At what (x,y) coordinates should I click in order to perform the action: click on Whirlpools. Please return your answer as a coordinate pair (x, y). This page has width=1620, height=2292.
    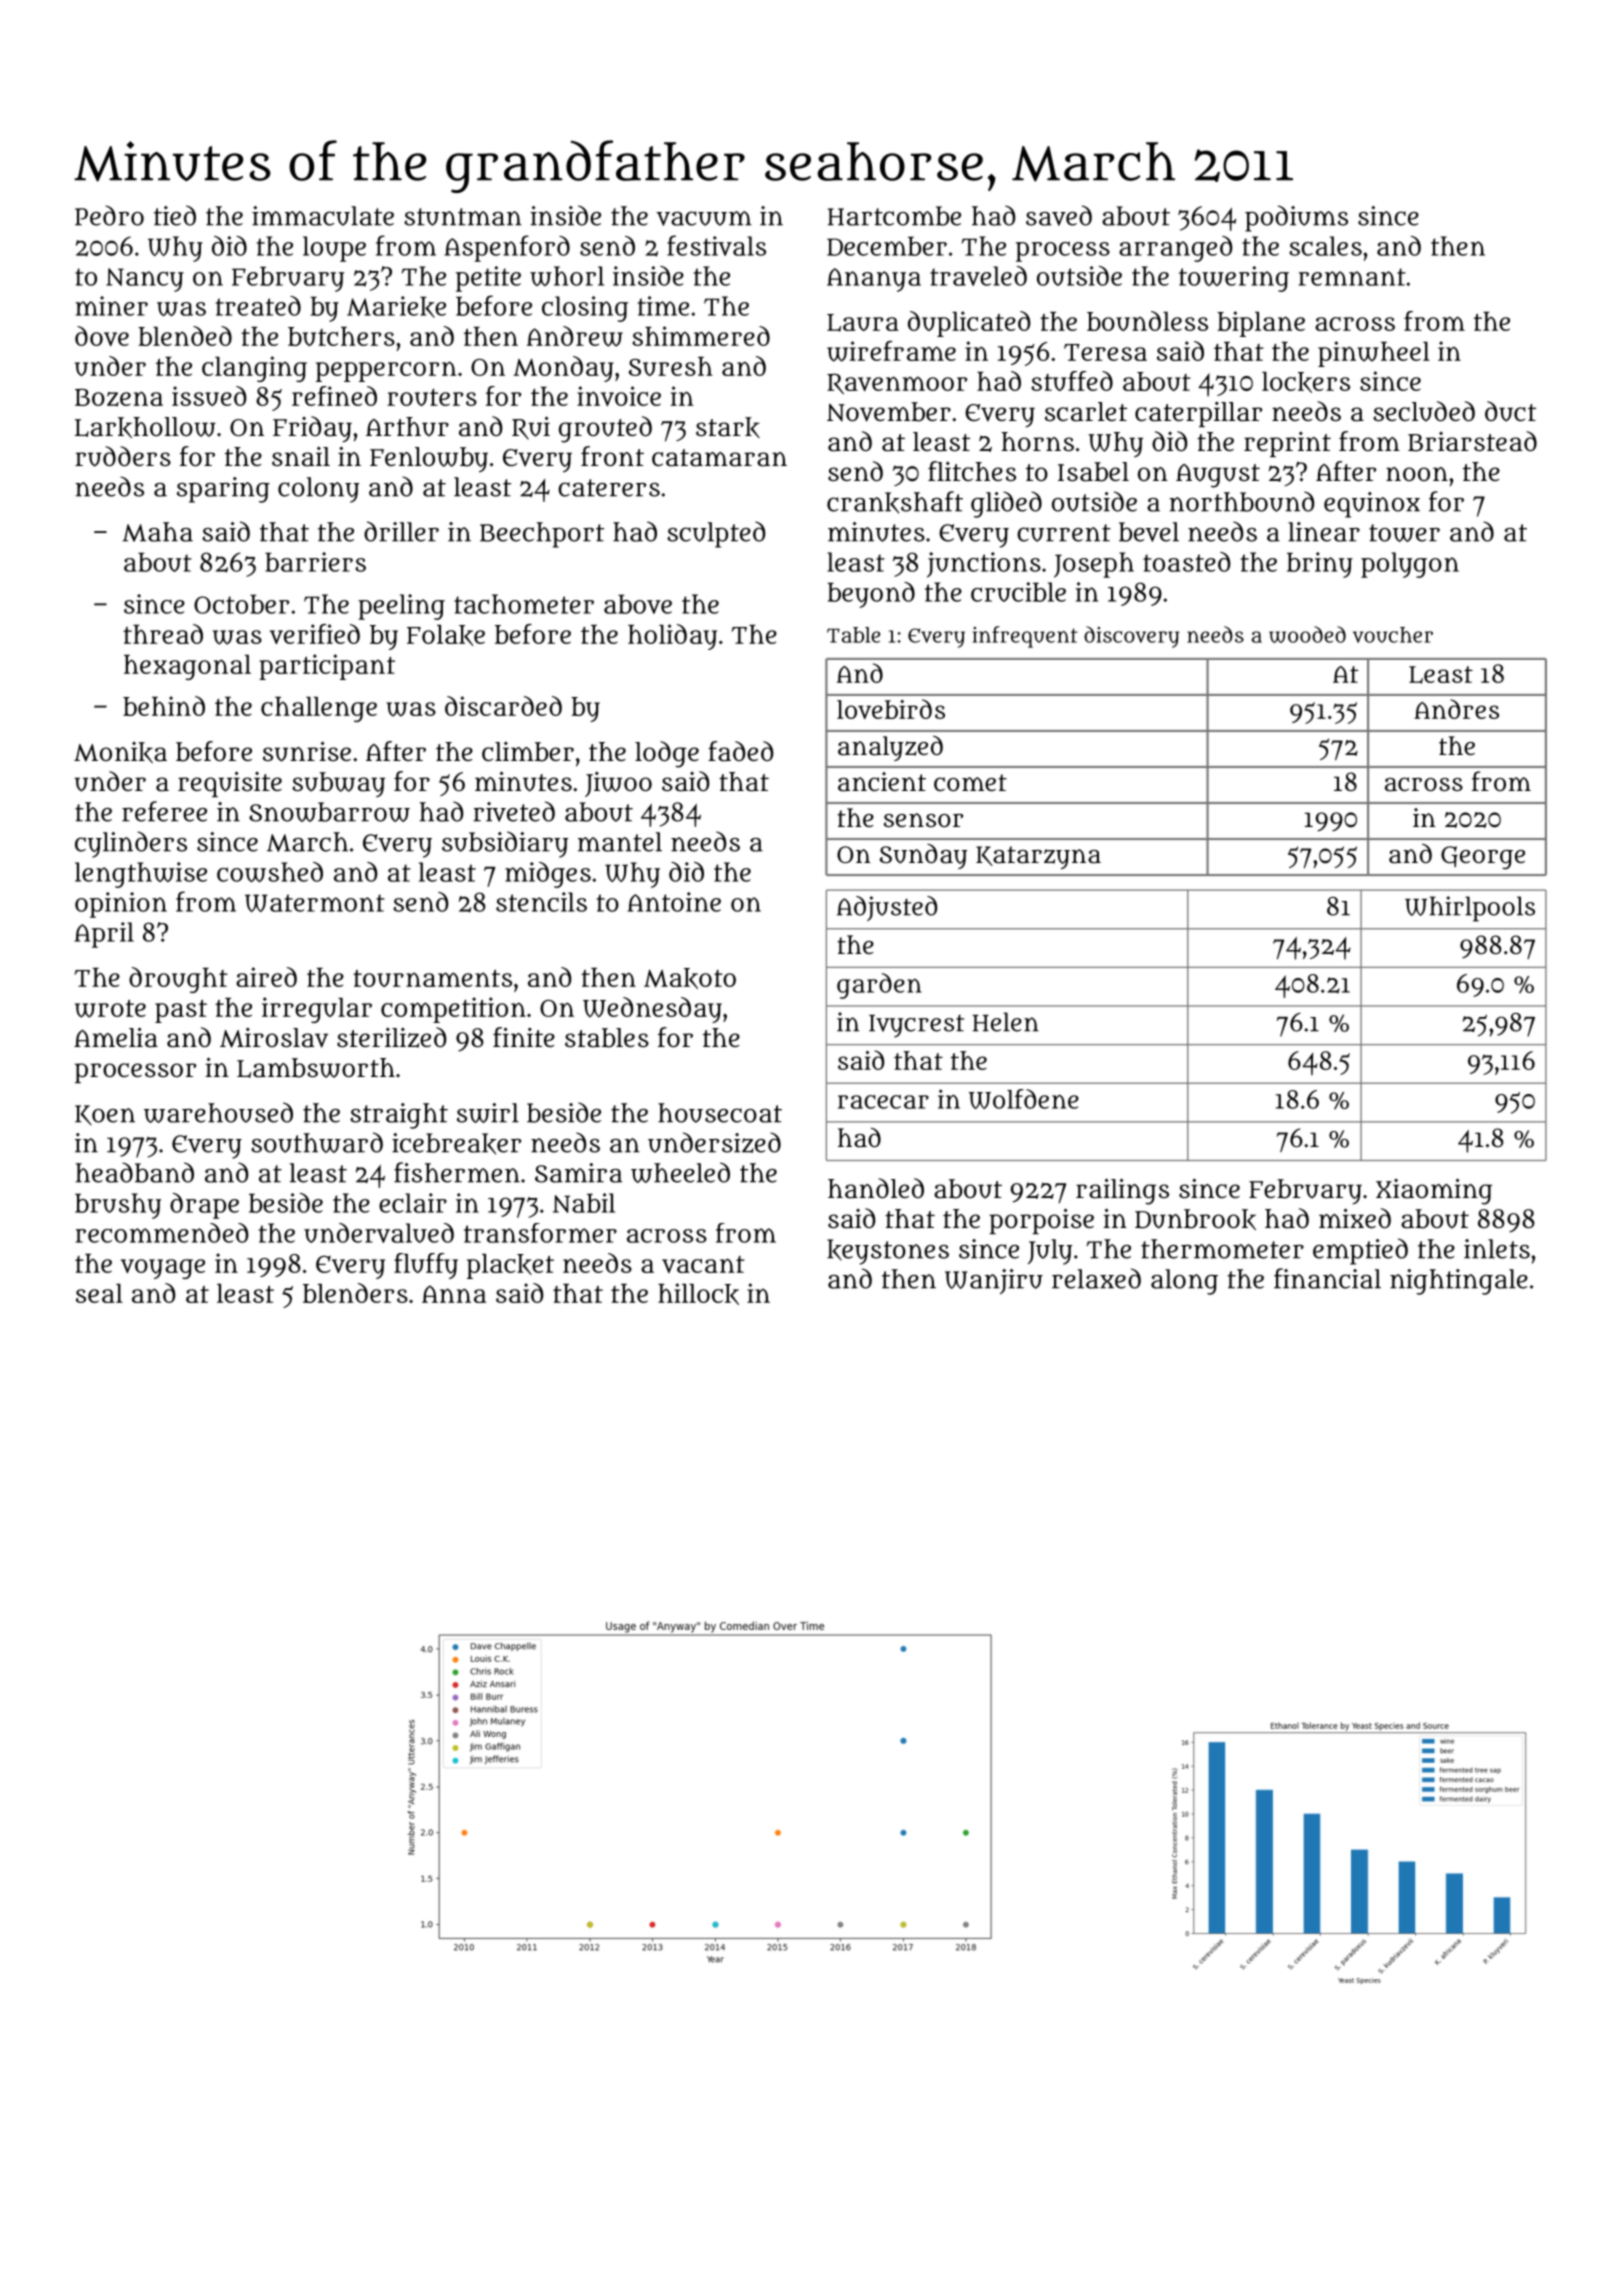
    Looking at the image, I should click on (1470, 909).
